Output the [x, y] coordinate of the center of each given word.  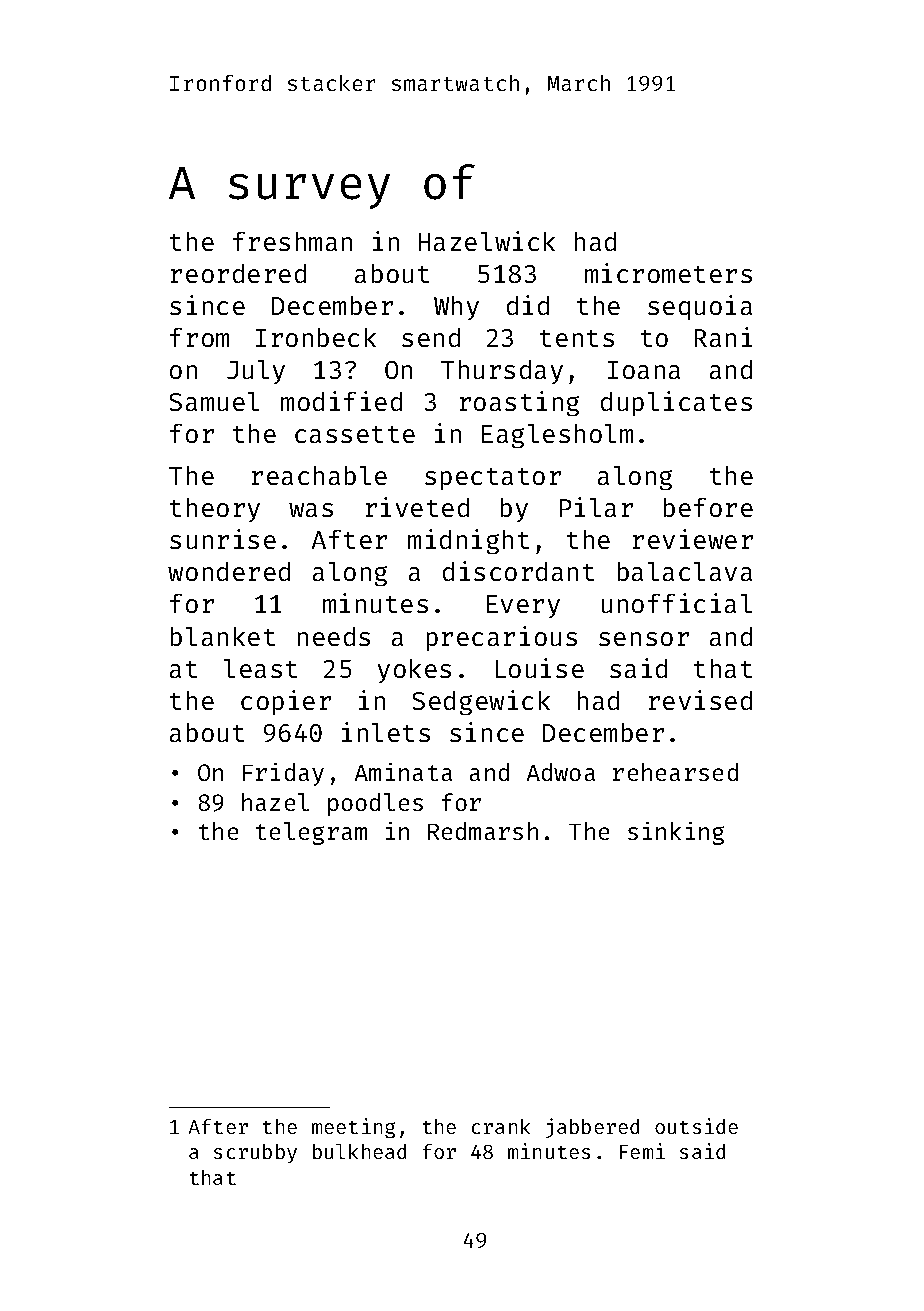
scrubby [255, 1153]
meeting [353, 1128]
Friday [283, 774]
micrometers [668, 273]
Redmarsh [483, 831]
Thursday [502, 372]
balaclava [685, 571]
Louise [540, 668]
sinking [676, 833]
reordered [238, 273]
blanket [223, 636]
